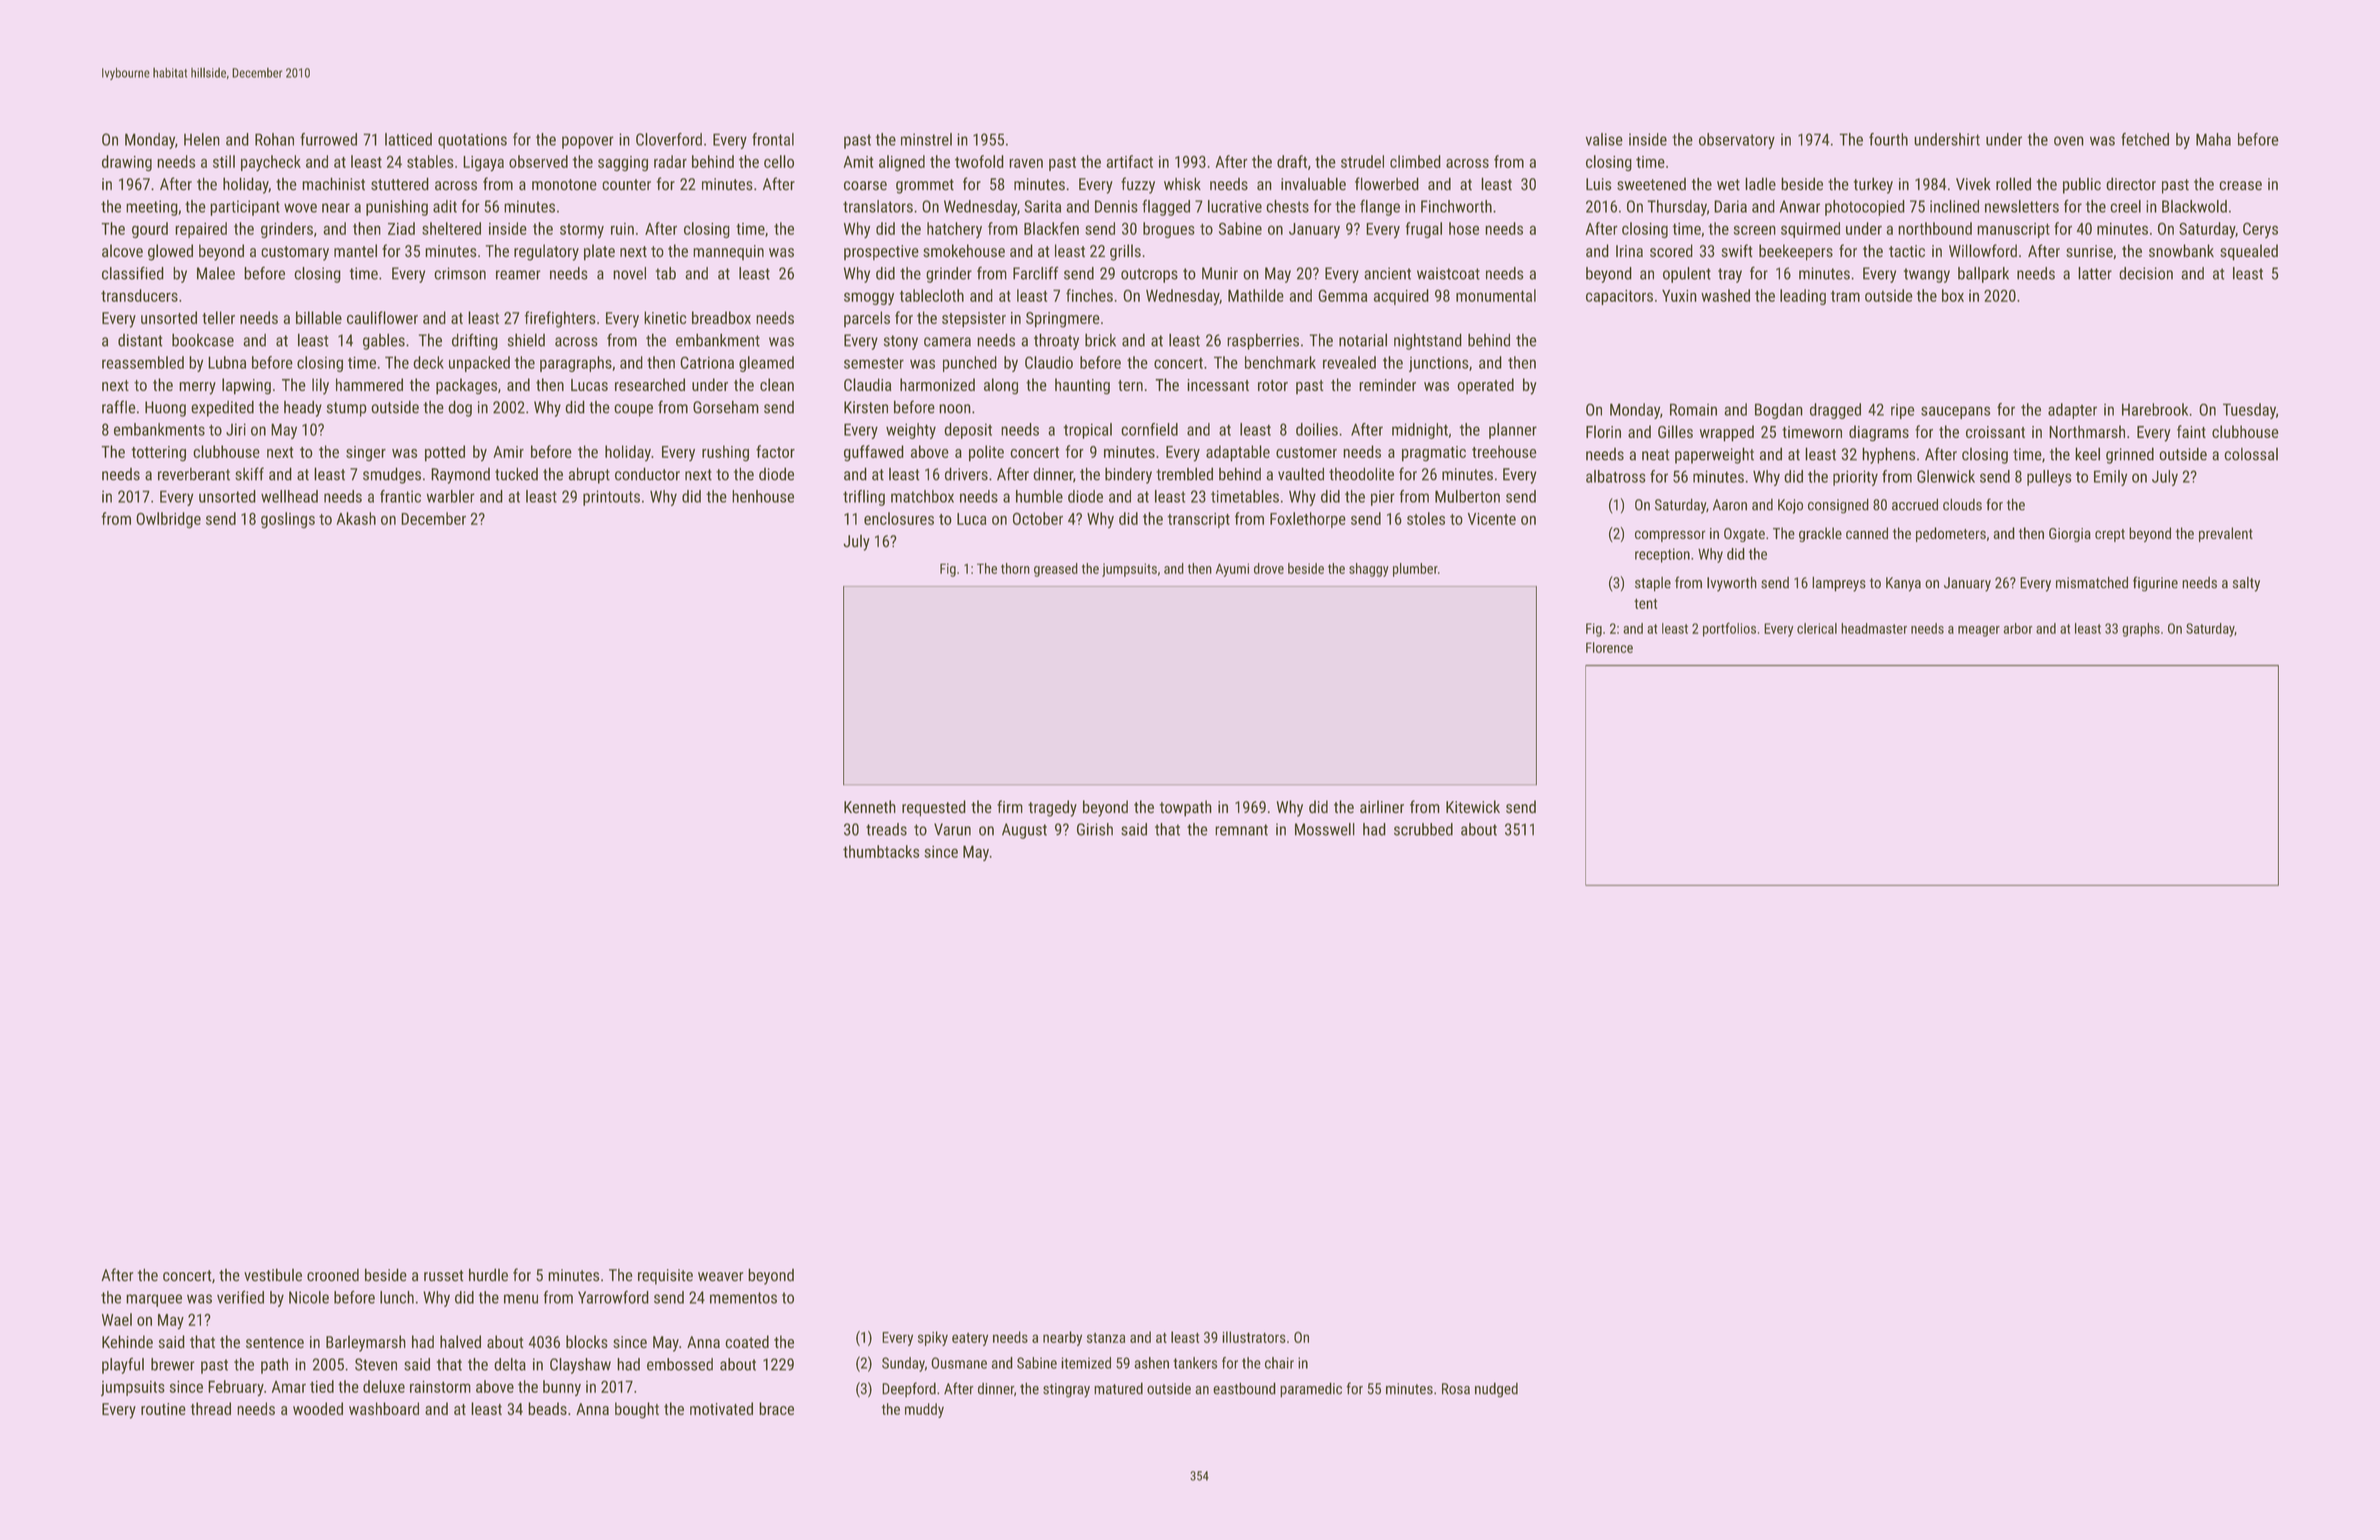 The height and width of the screenshot is (1540, 2380). I want to click on henhouse, so click(763, 496).
